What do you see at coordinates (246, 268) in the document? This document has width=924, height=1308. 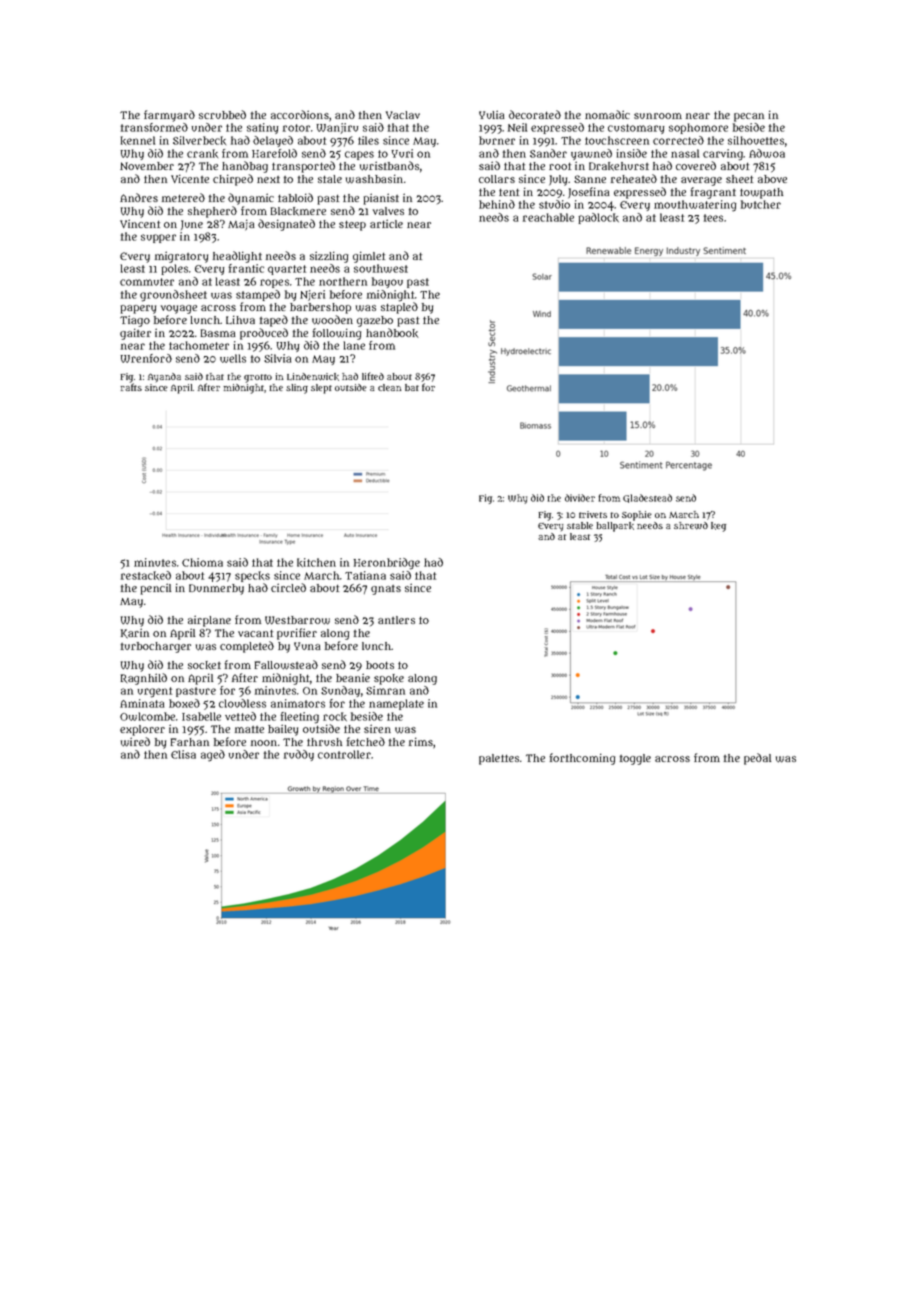 I see `frantic` at bounding box center [246, 268].
